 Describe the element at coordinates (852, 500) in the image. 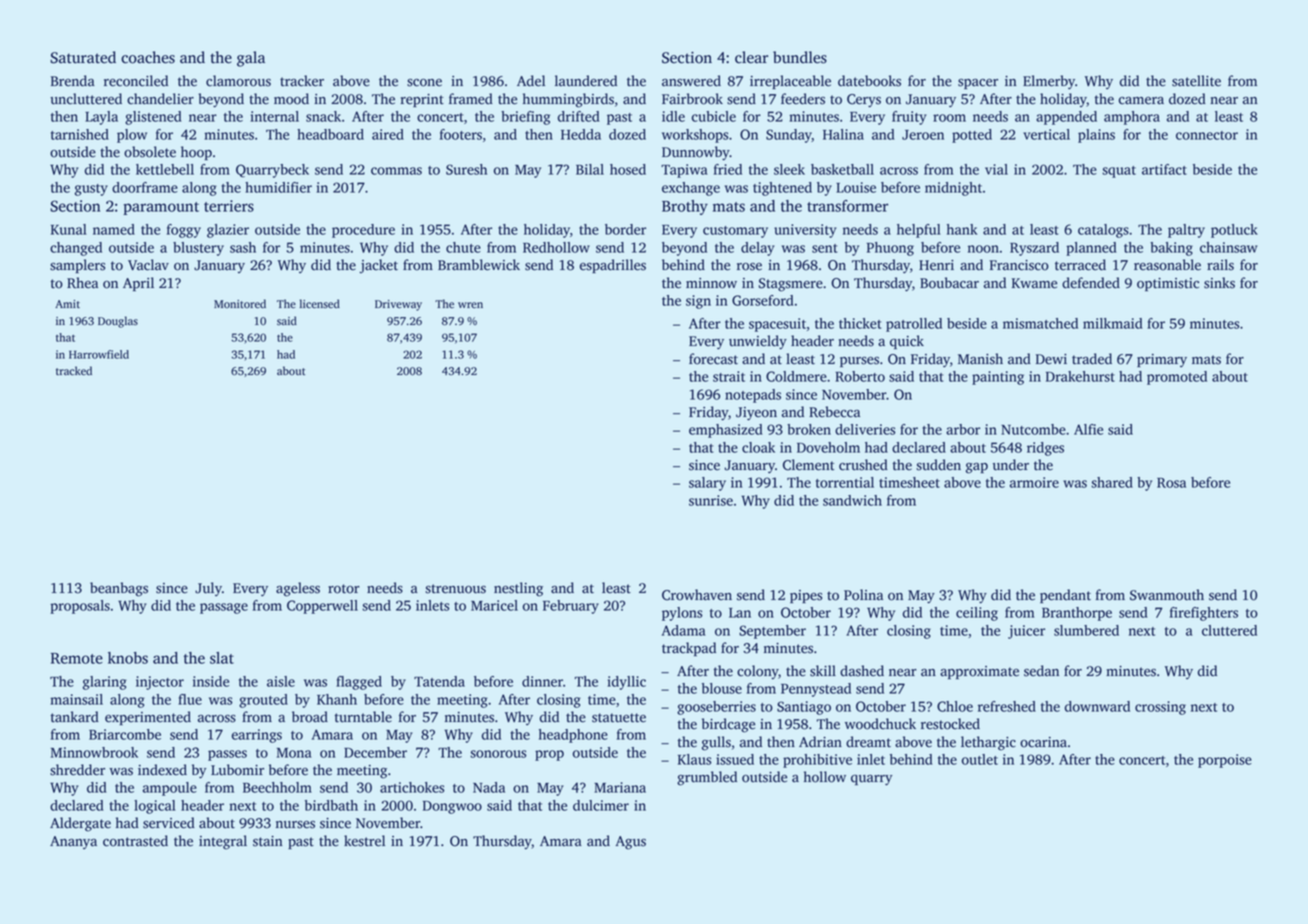

I see `sandwich` at that location.
